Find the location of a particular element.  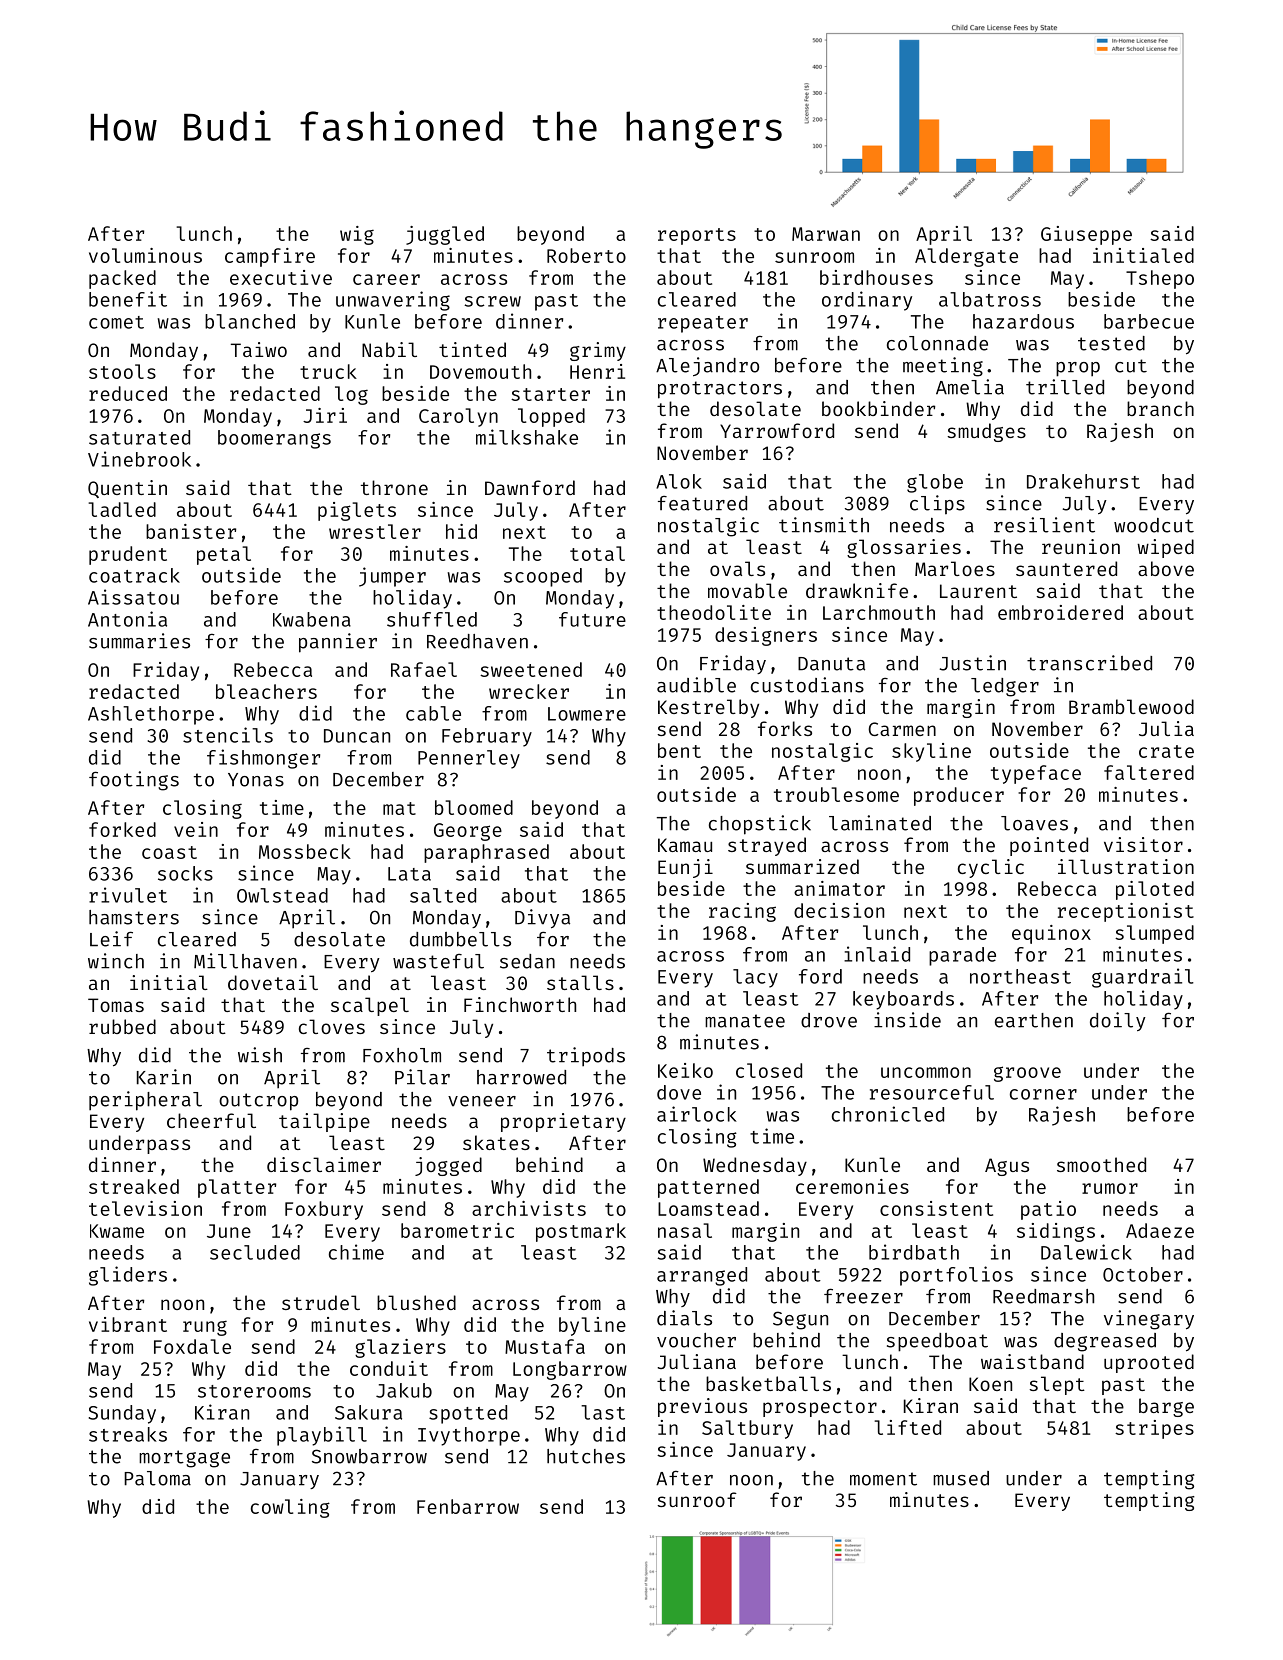

prudent is located at coordinates (128, 555).
